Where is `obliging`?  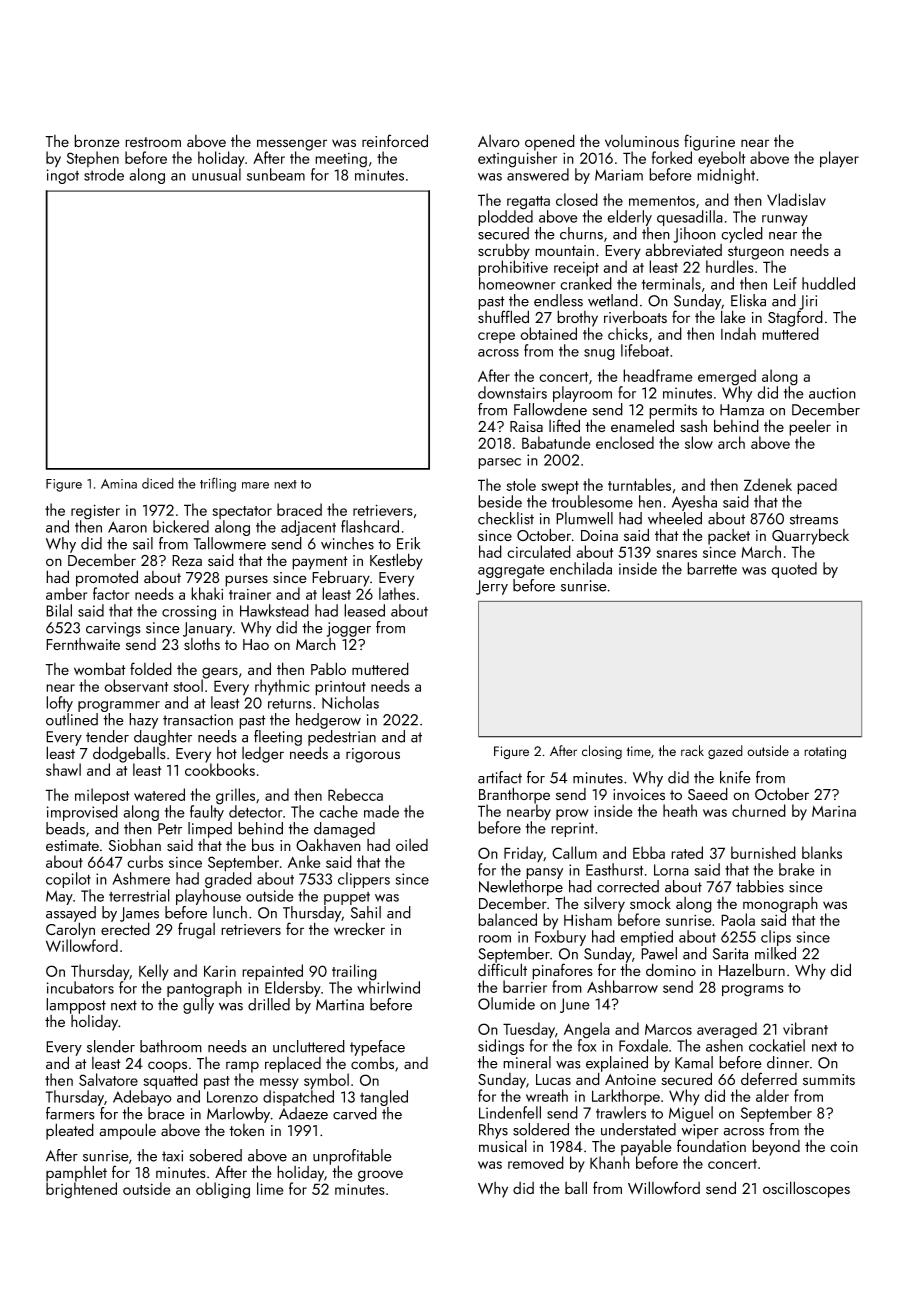 obliging is located at coordinates (223, 1190).
